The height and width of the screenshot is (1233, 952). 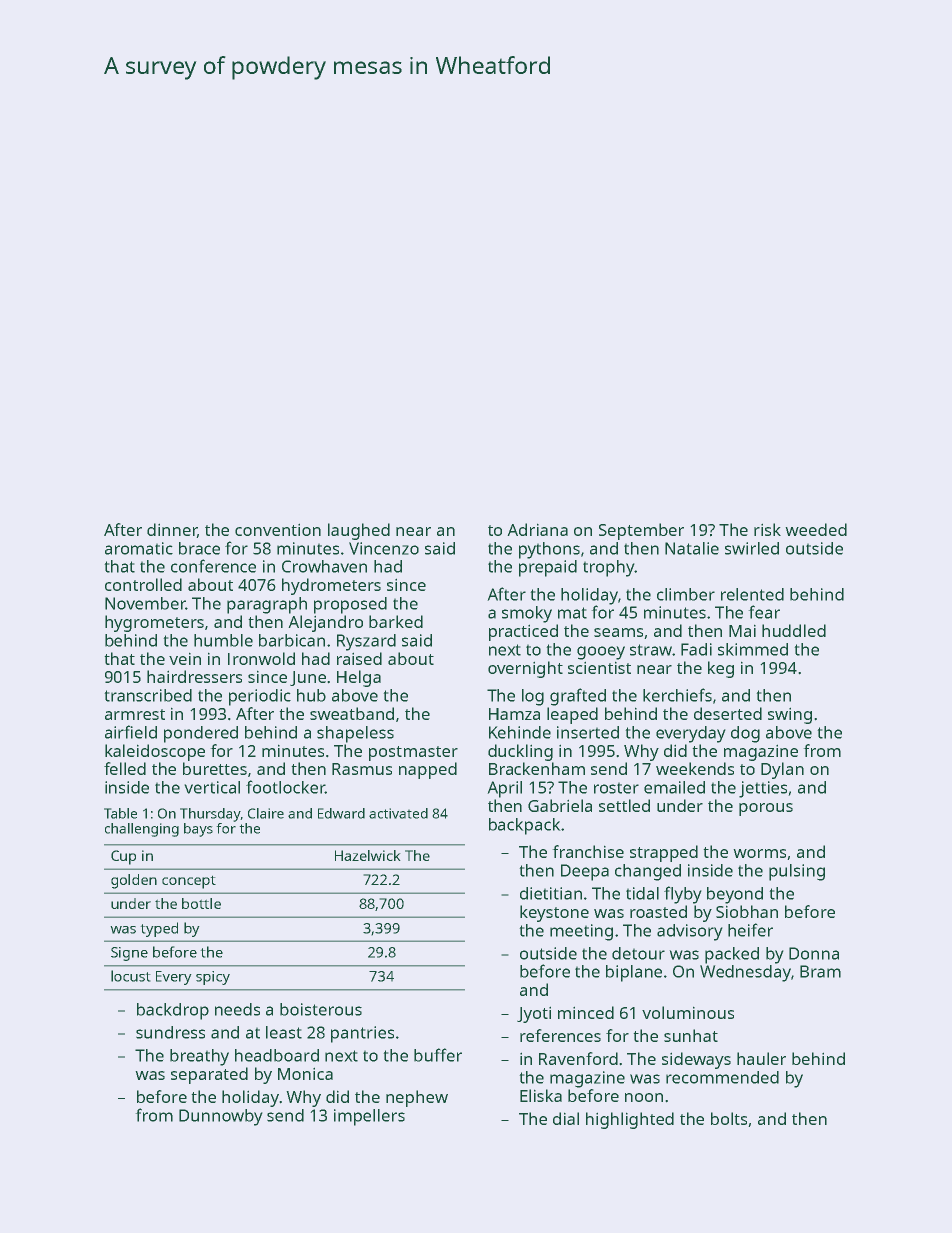 What do you see at coordinates (135, 714) in the screenshot?
I see `armrest` at bounding box center [135, 714].
